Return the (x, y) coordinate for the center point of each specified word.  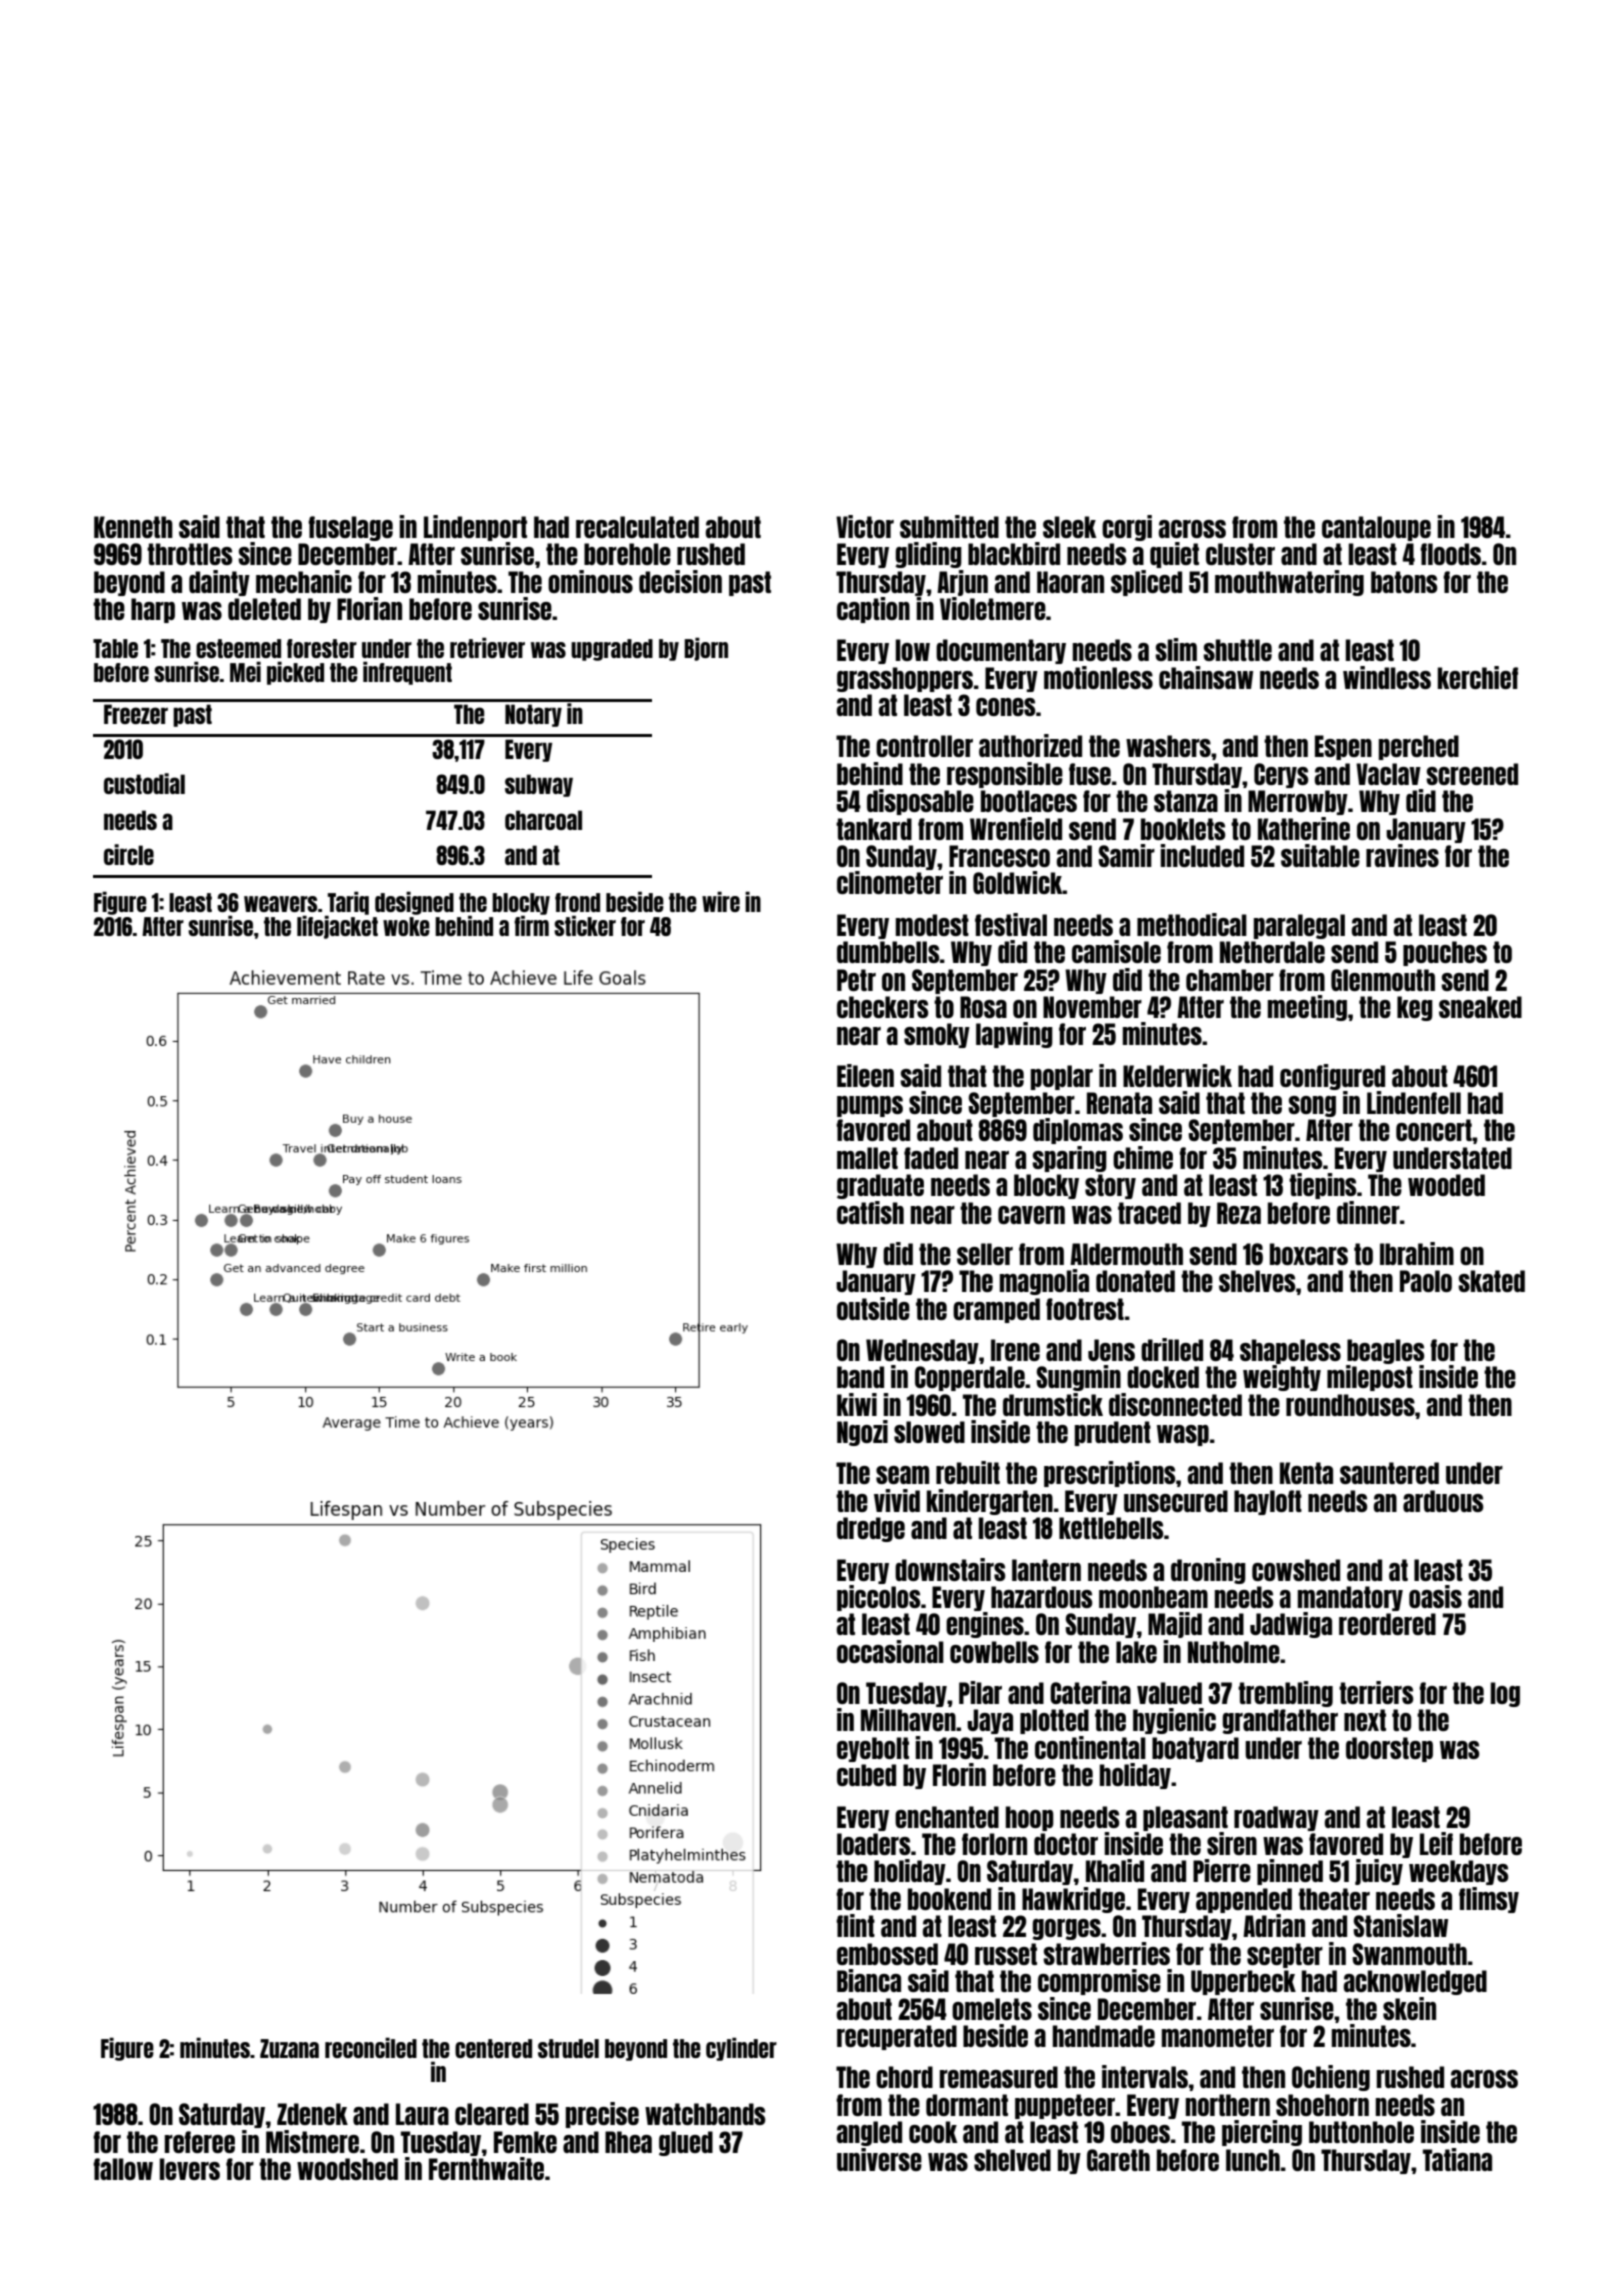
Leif (1436, 1843)
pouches (1445, 953)
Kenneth (133, 527)
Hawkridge (1073, 1900)
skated (1491, 1281)
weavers (280, 904)
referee (200, 2142)
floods (1450, 554)
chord (904, 2077)
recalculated (637, 527)
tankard (874, 829)
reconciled (371, 2047)
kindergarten (990, 1502)
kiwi (857, 1404)
